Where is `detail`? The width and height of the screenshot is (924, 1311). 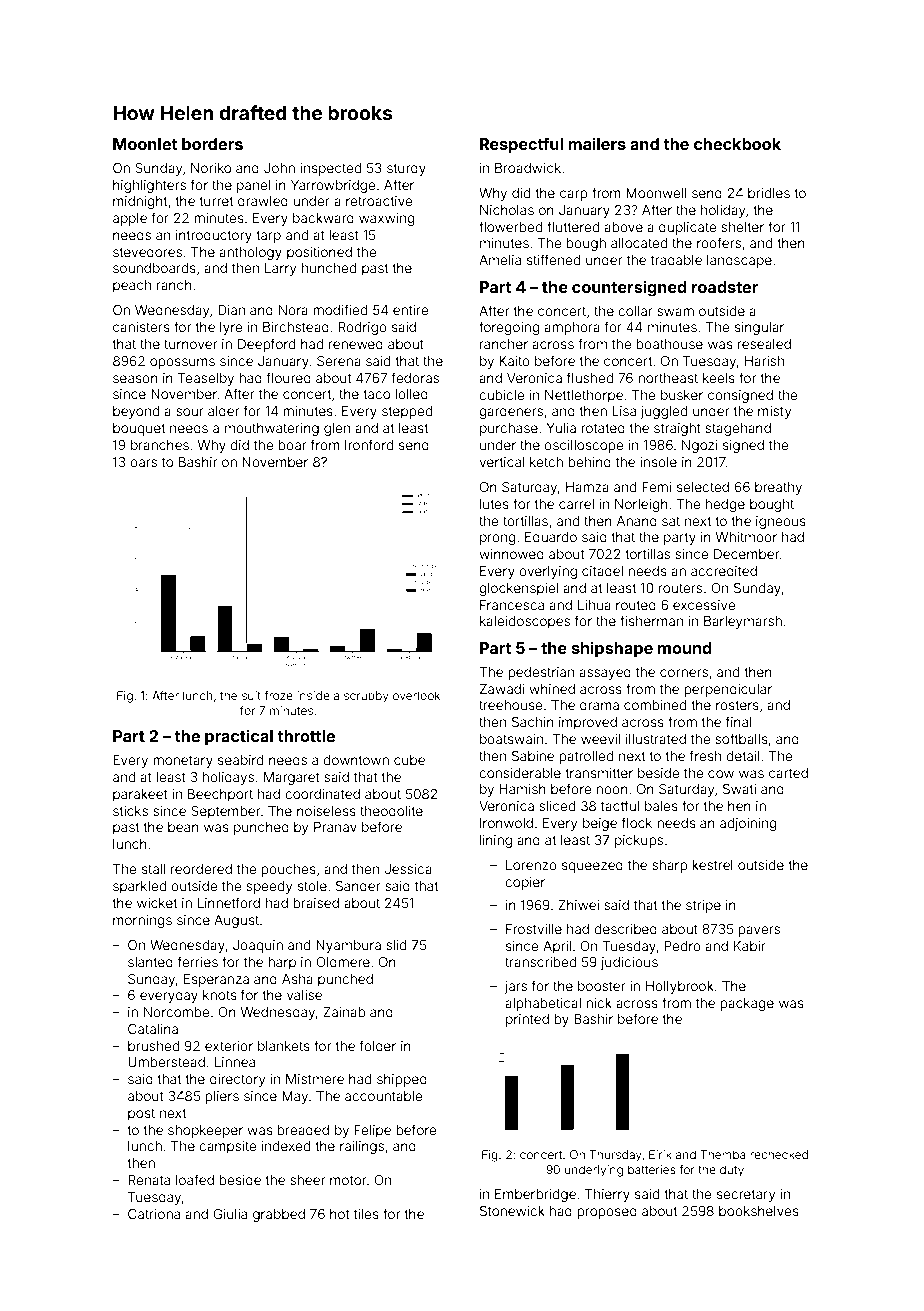 detail is located at coordinates (742, 756).
